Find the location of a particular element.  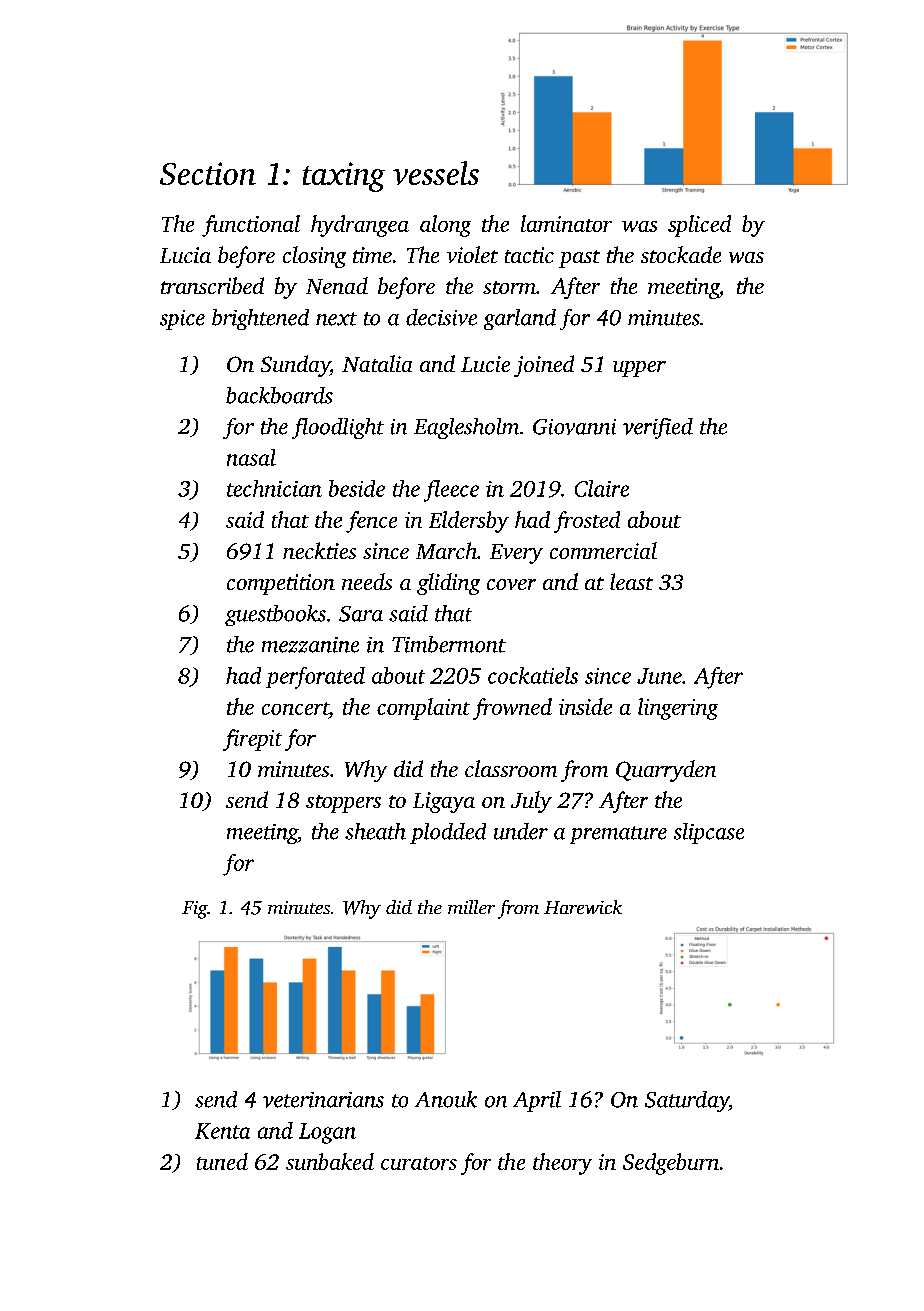

verified is located at coordinates (658, 428).
